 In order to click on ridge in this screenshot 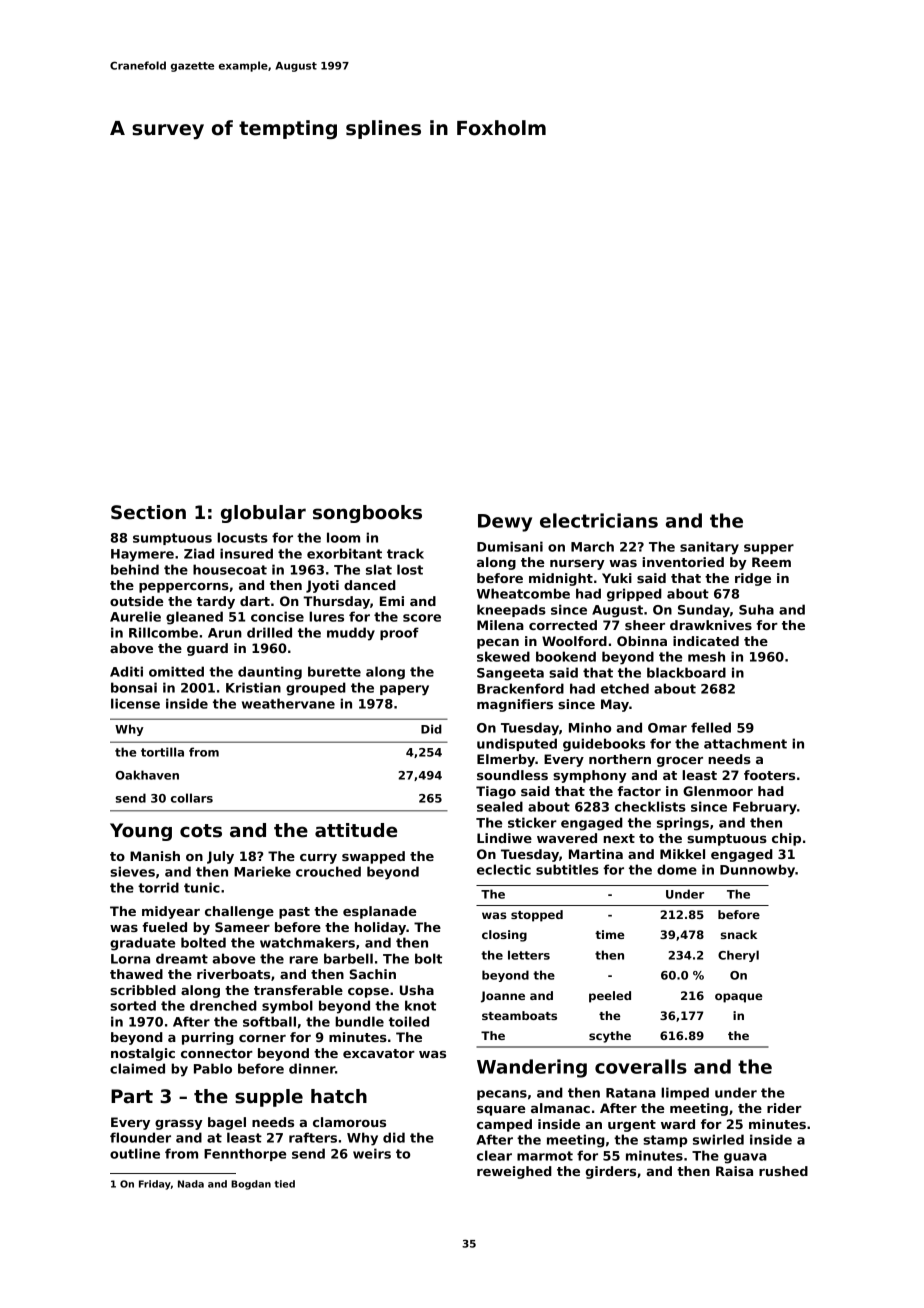, I will do `click(753, 579)`.
